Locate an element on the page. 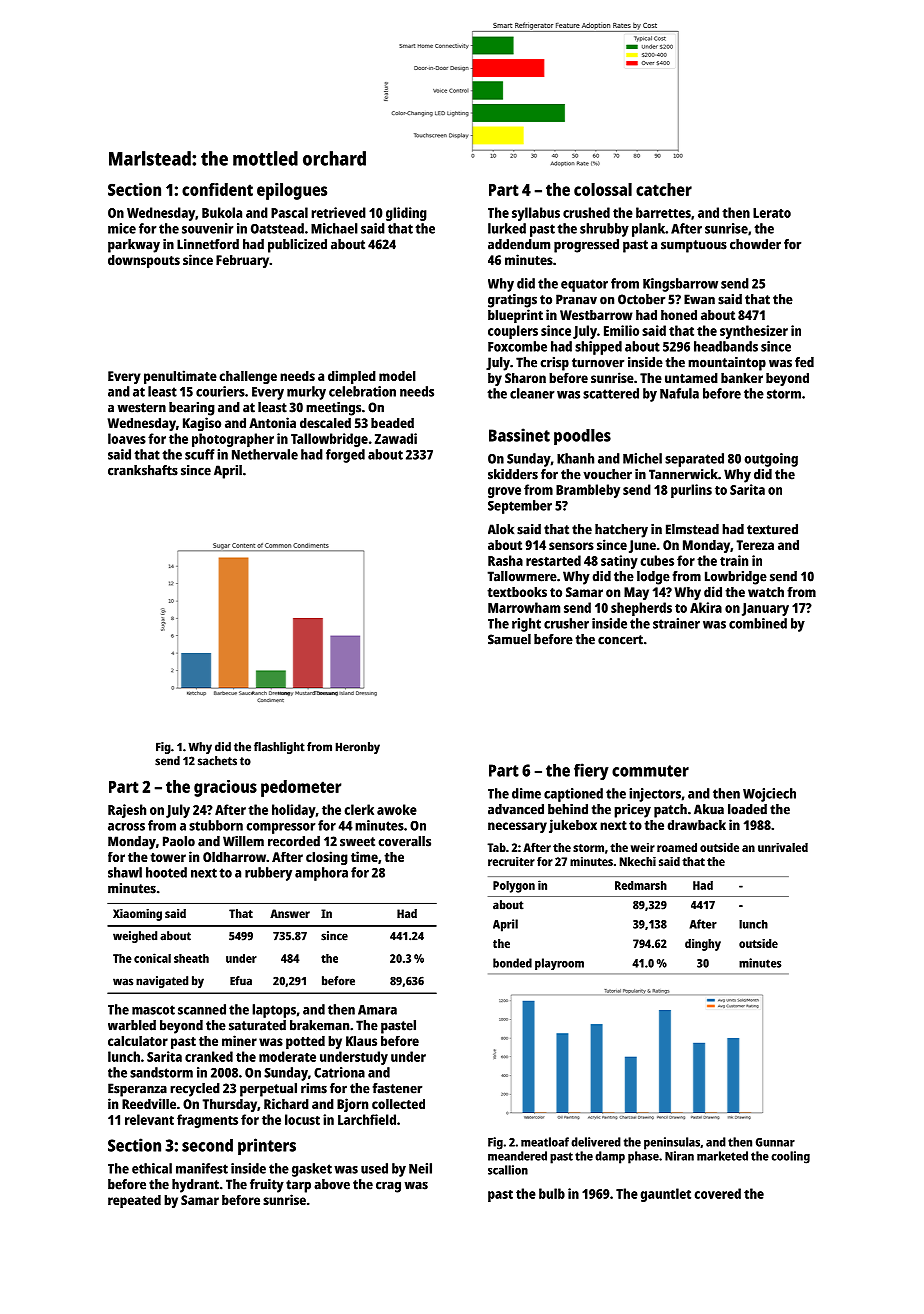 This document has height=1314, width=924. hydrant is located at coordinates (195, 1186).
